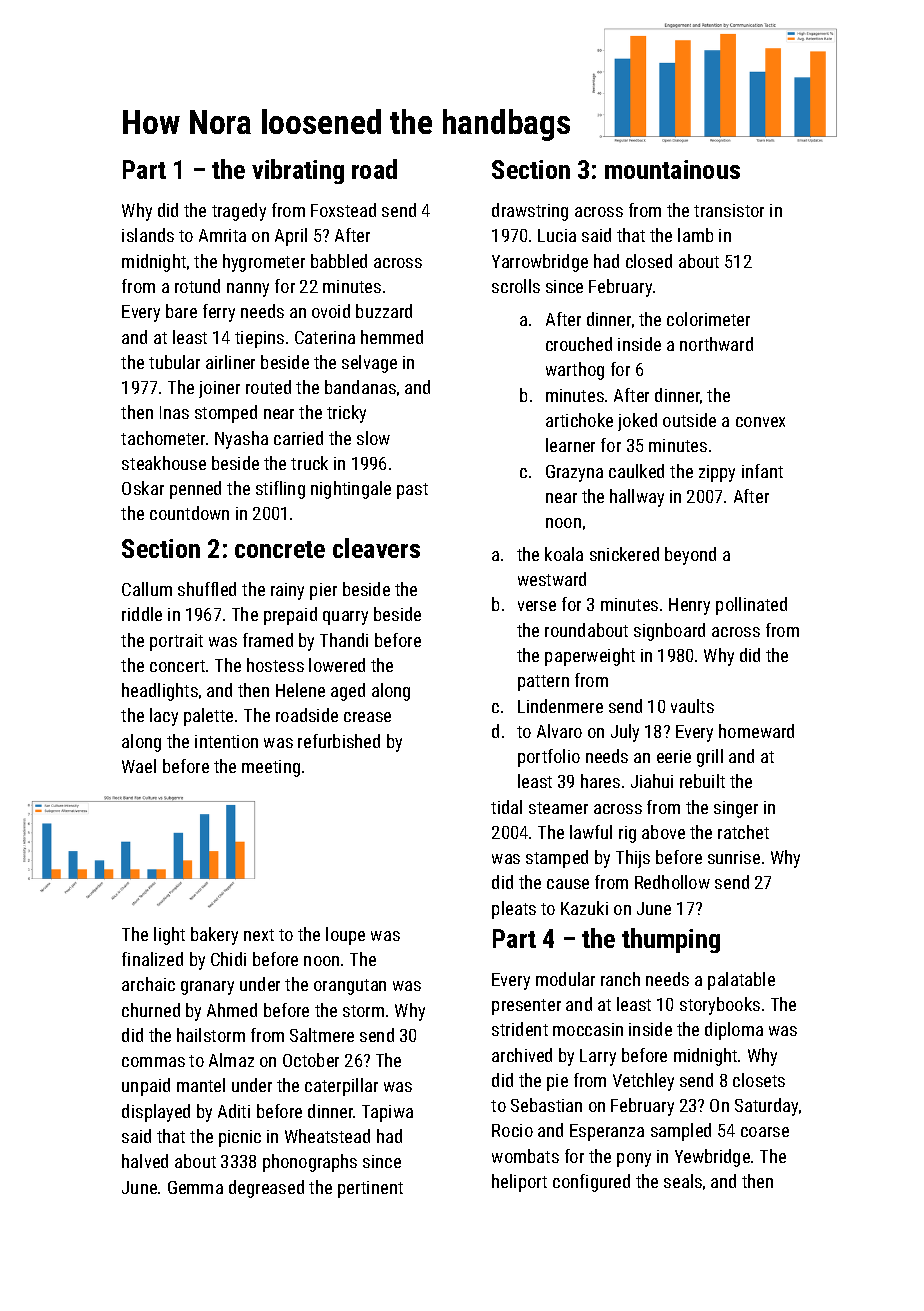 This screenshot has height=1311, width=924. I want to click on transistor, so click(729, 210).
